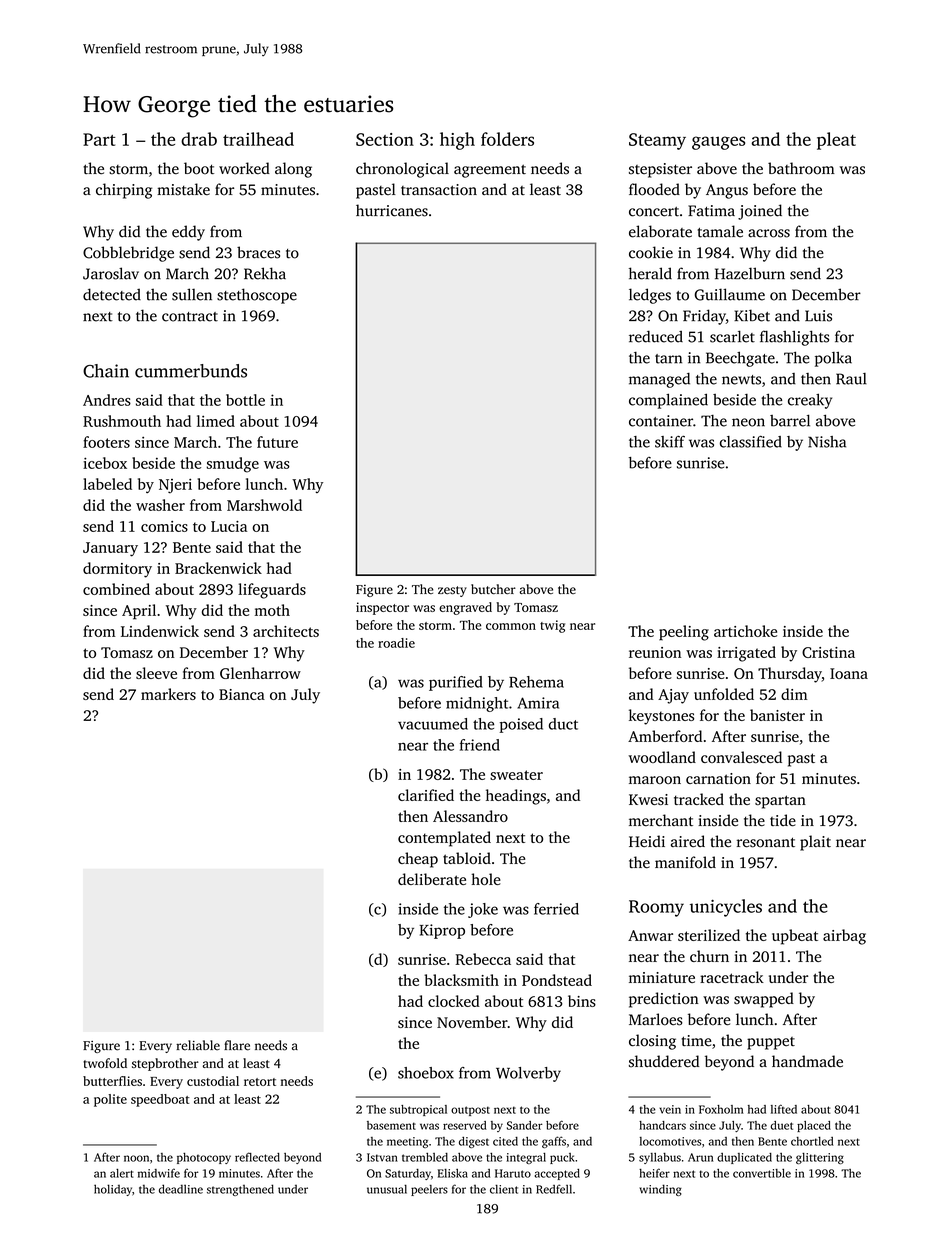 Image resolution: width=952 pixels, height=1233 pixels. Describe the element at coordinates (387, 1189) in the screenshot. I see `unusual` at that location.
